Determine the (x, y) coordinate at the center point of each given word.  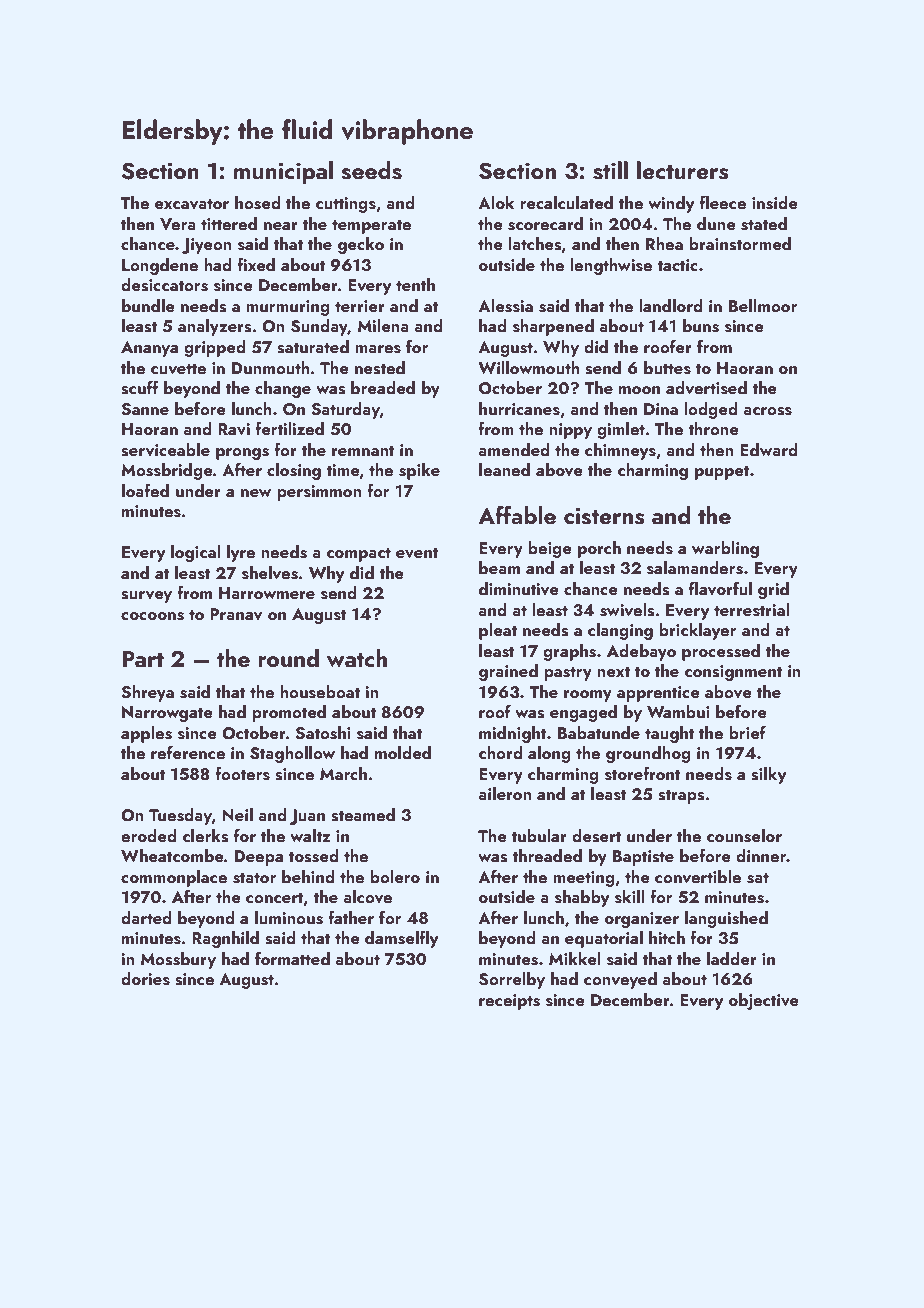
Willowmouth (529, 367)
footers (242, 773)
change (283, 389)
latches (535, 244)
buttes (667, 368)
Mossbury (178, 960)
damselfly (402, 939)
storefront (643, 773)
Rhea (664, 243)
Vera (178, 224)
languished (726, 919)
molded (403, 752)
